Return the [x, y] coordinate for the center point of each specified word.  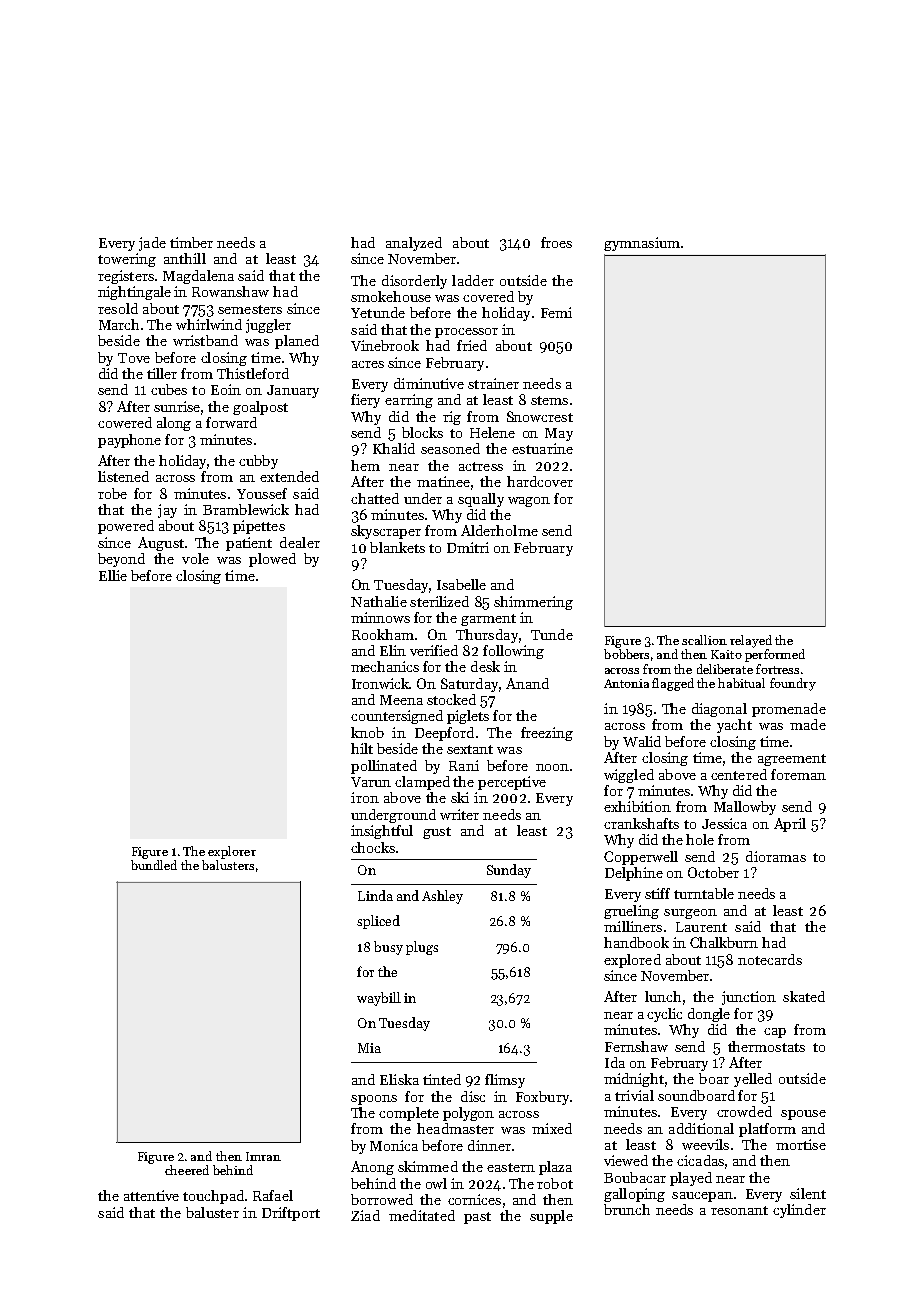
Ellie [113, 575]
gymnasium [642, 244]
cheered [187, 1170]
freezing [547, 734]
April [790, 825]
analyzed [414, 244]
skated [804, 996]
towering [127, 260]
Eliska [399, 1079]
